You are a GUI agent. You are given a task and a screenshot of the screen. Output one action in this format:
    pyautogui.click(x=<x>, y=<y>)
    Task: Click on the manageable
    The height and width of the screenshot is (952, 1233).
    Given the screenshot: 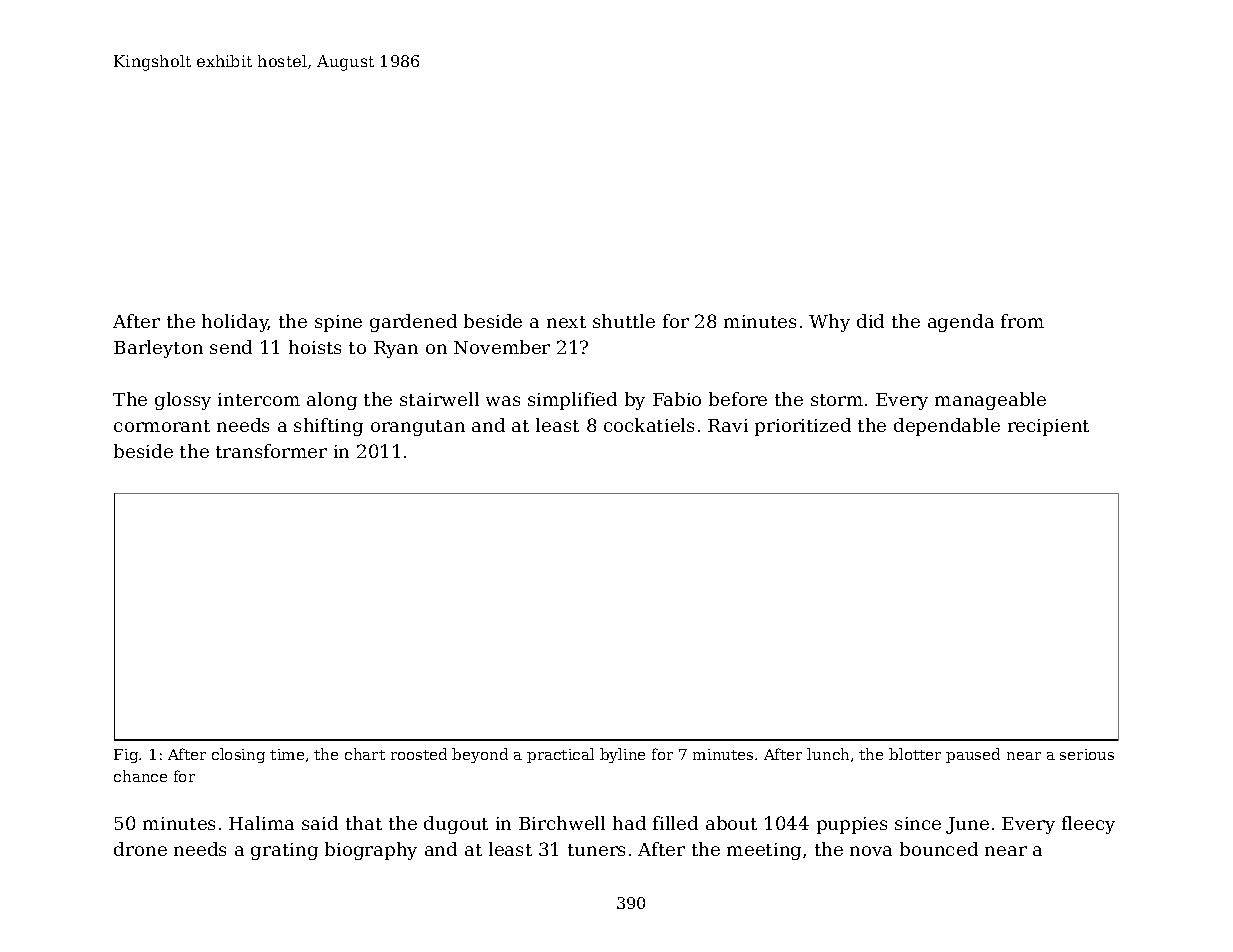 What is the action you would take?
    pyautogui.click(x=990, y=401)
